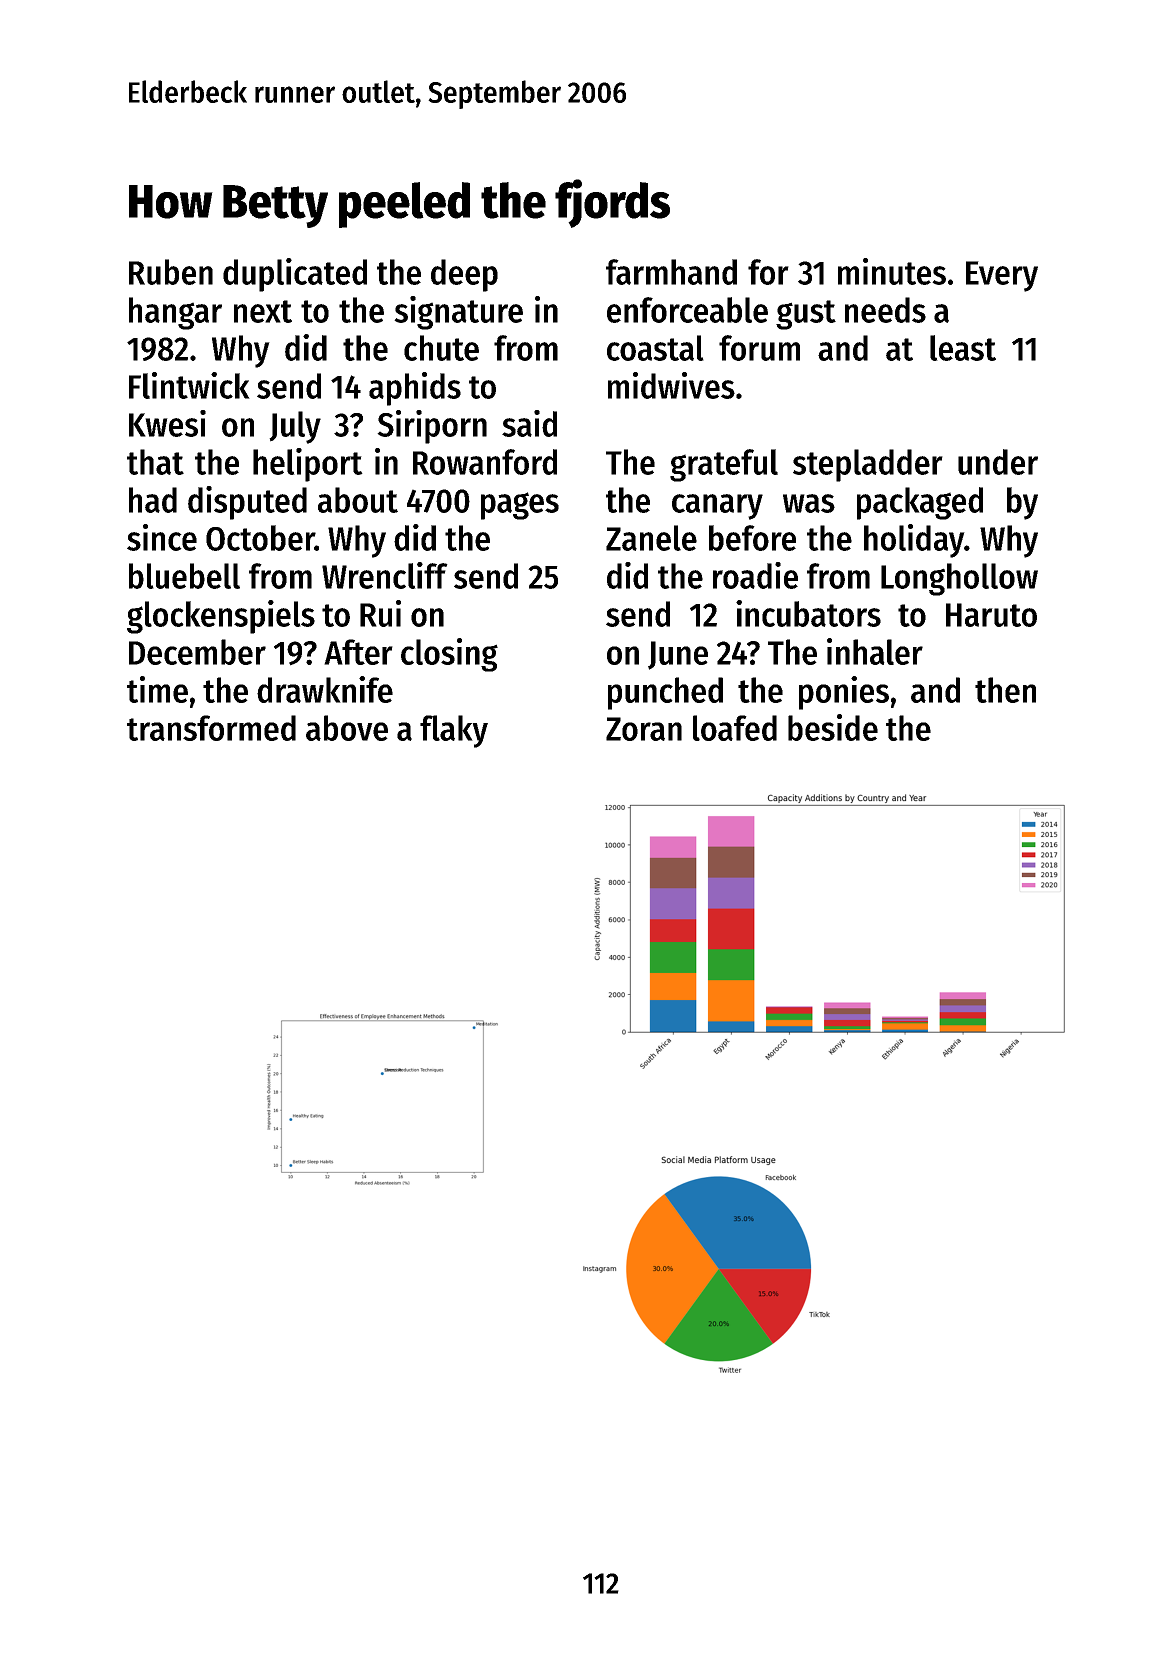 This document has width=1165, height=1654. What do you see at coordinates (959, 579) in the document?
I see `Longhollow` at bounding box center [959, 579].
